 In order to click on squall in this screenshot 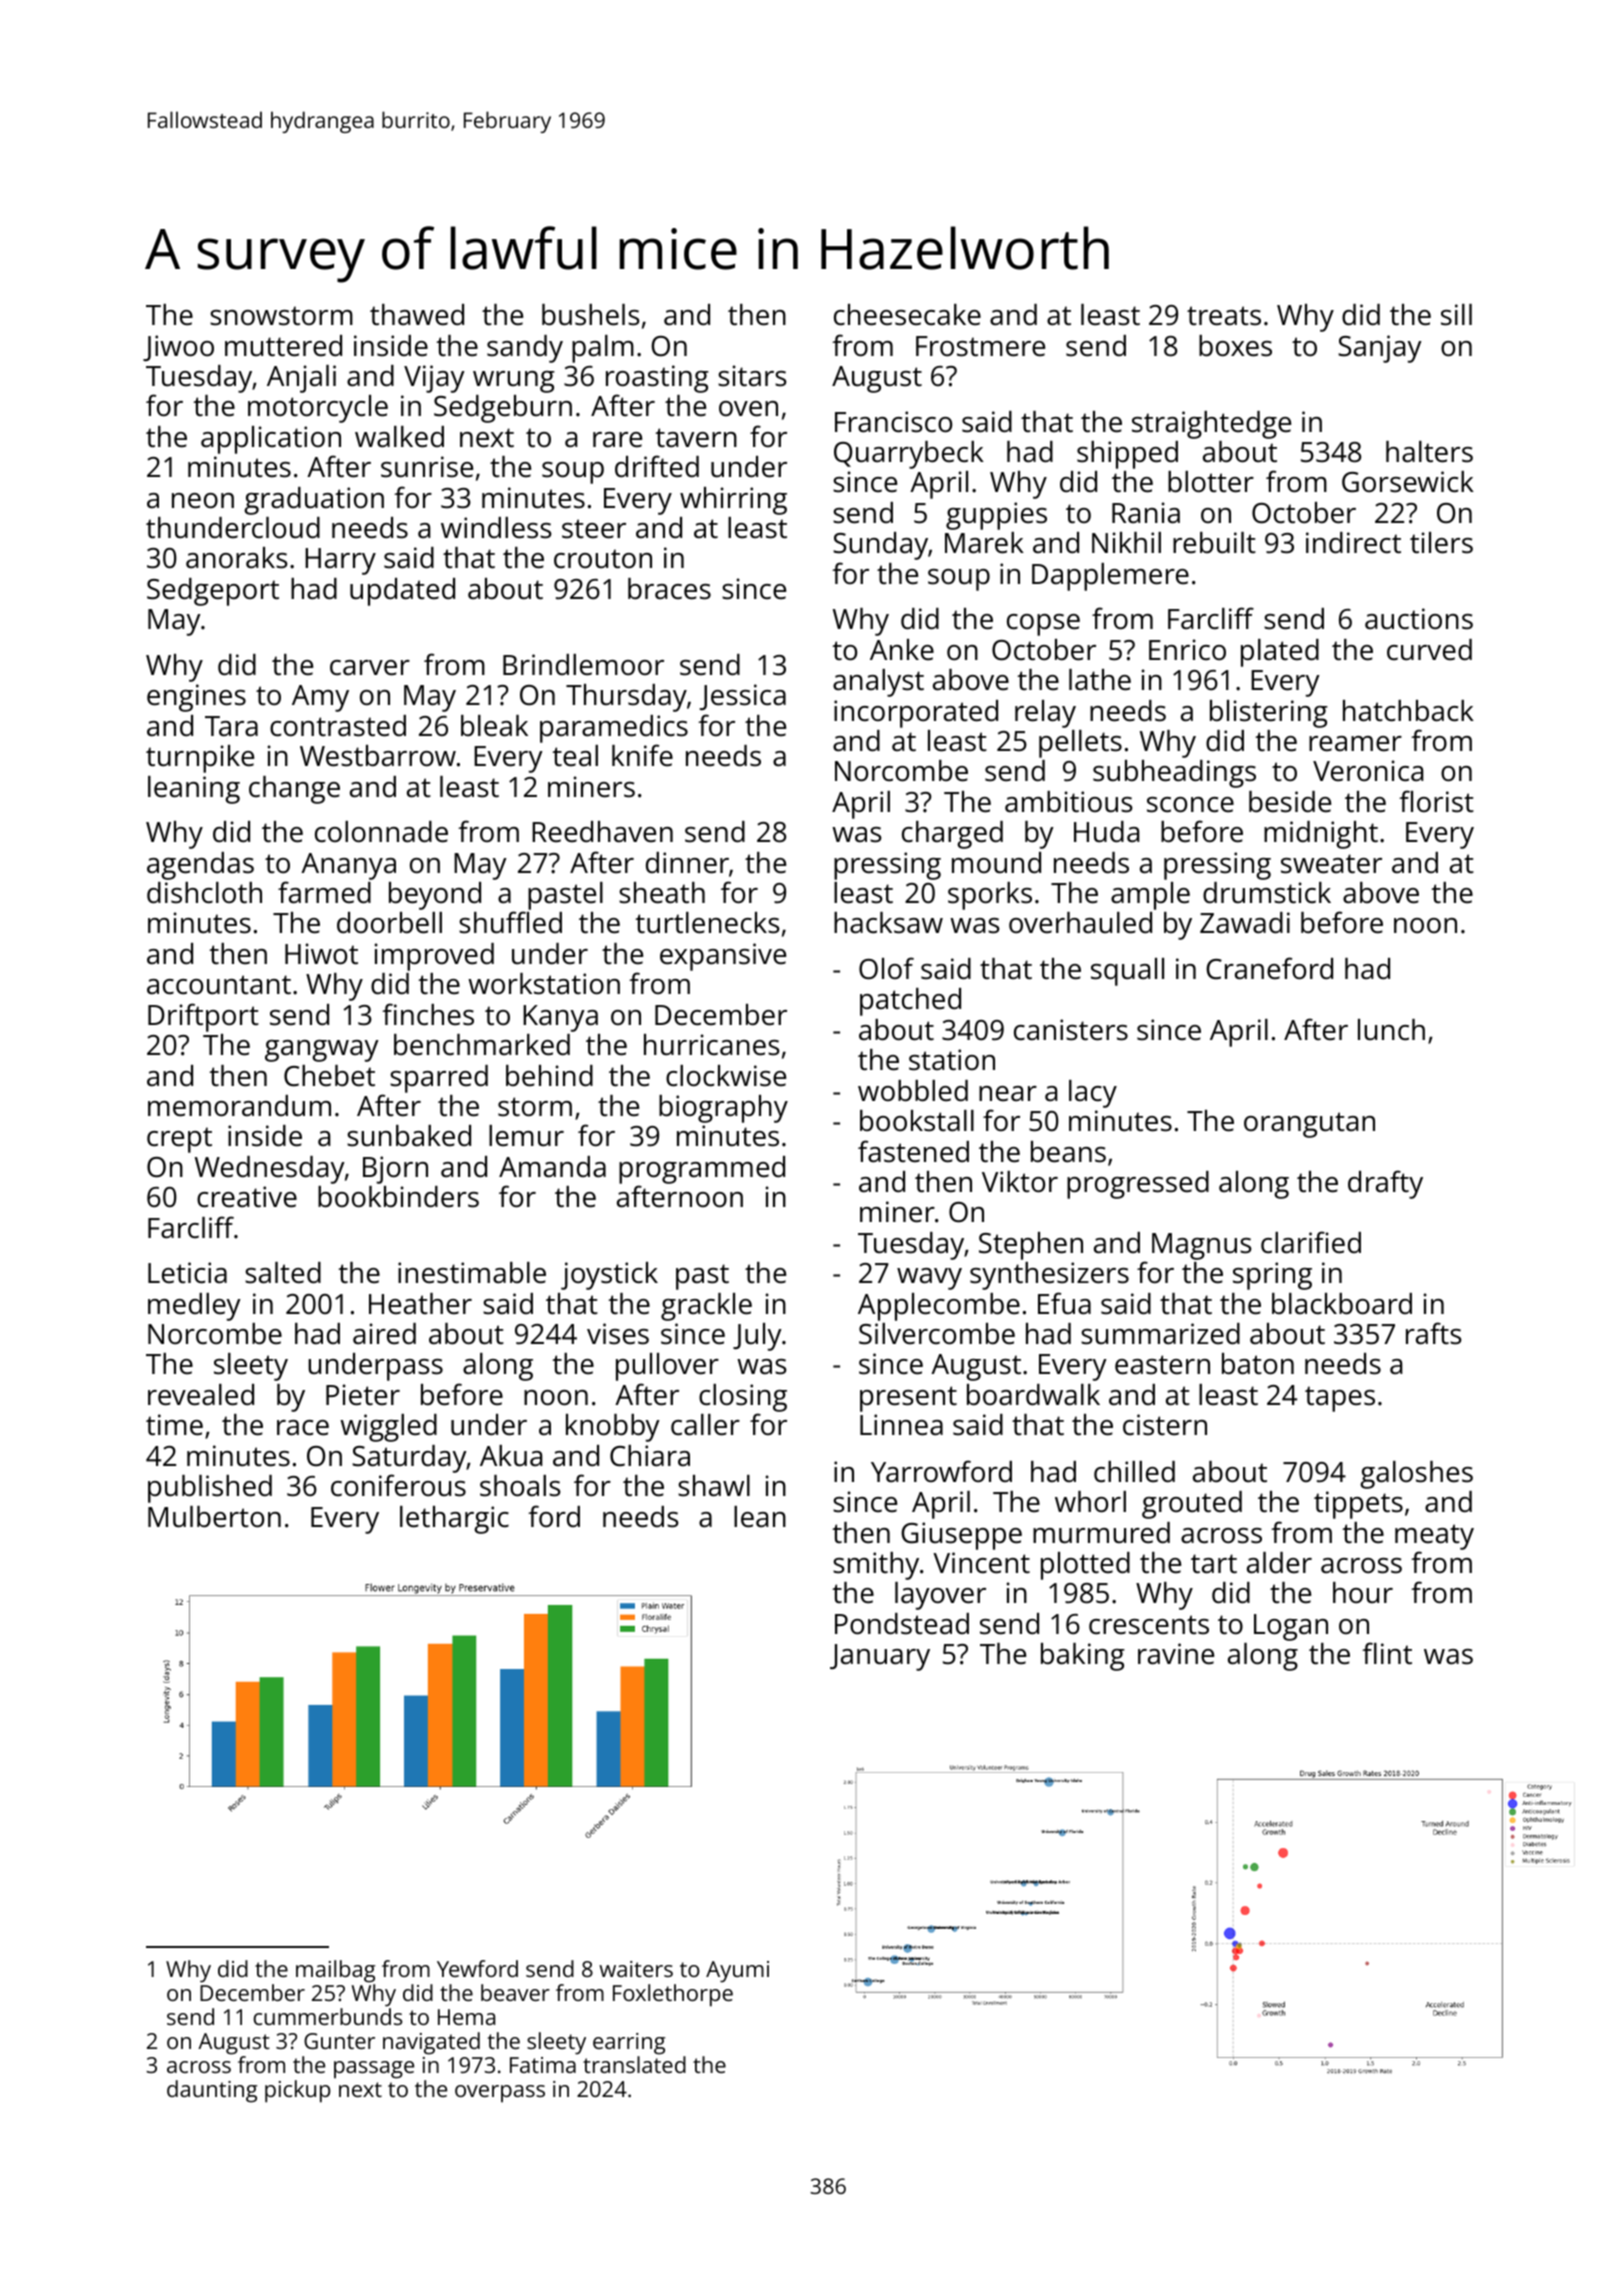, I will do `click(1127, 972)`.
